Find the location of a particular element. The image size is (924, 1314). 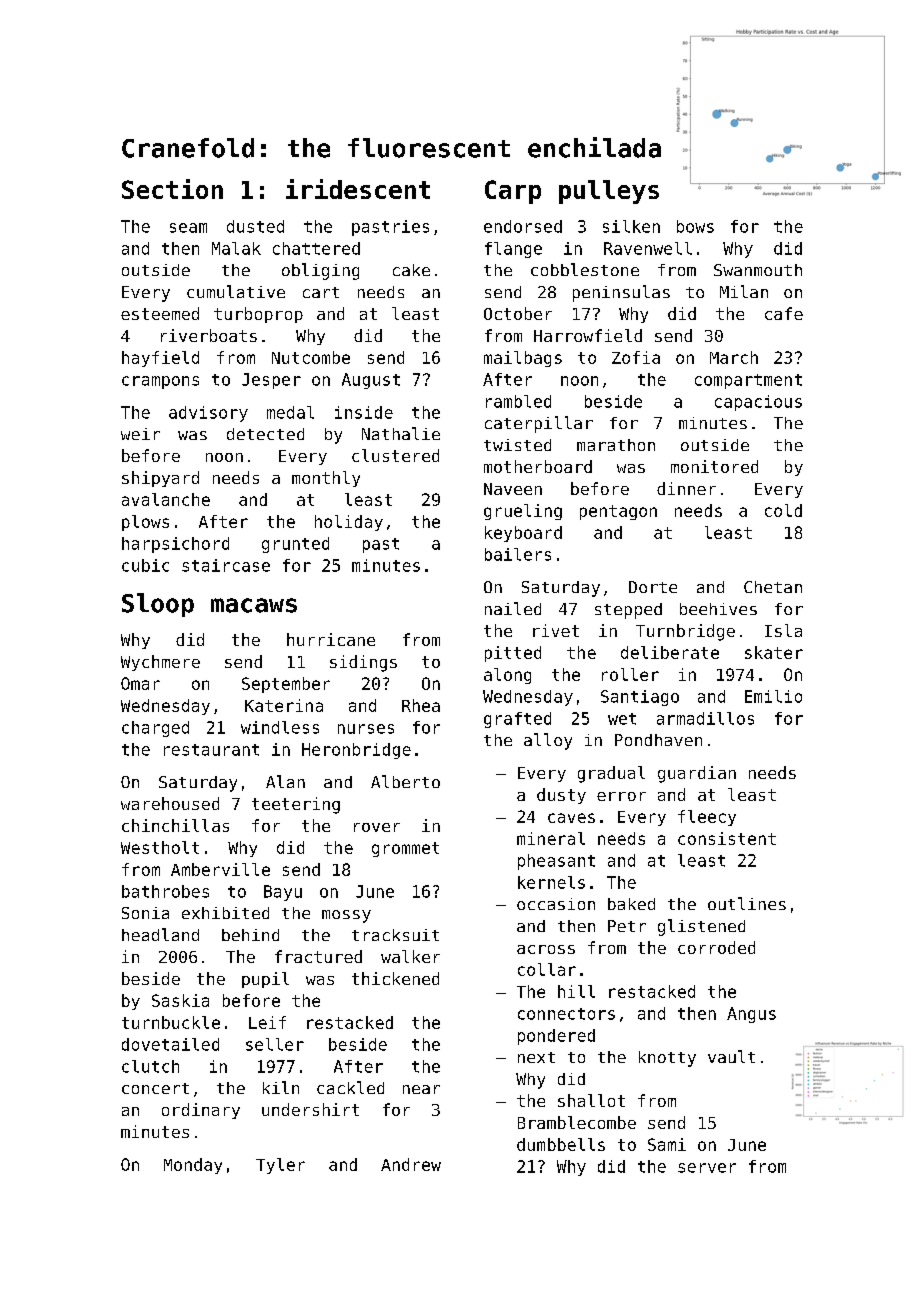

dumbbells is located at coordinates (561, 1144).
